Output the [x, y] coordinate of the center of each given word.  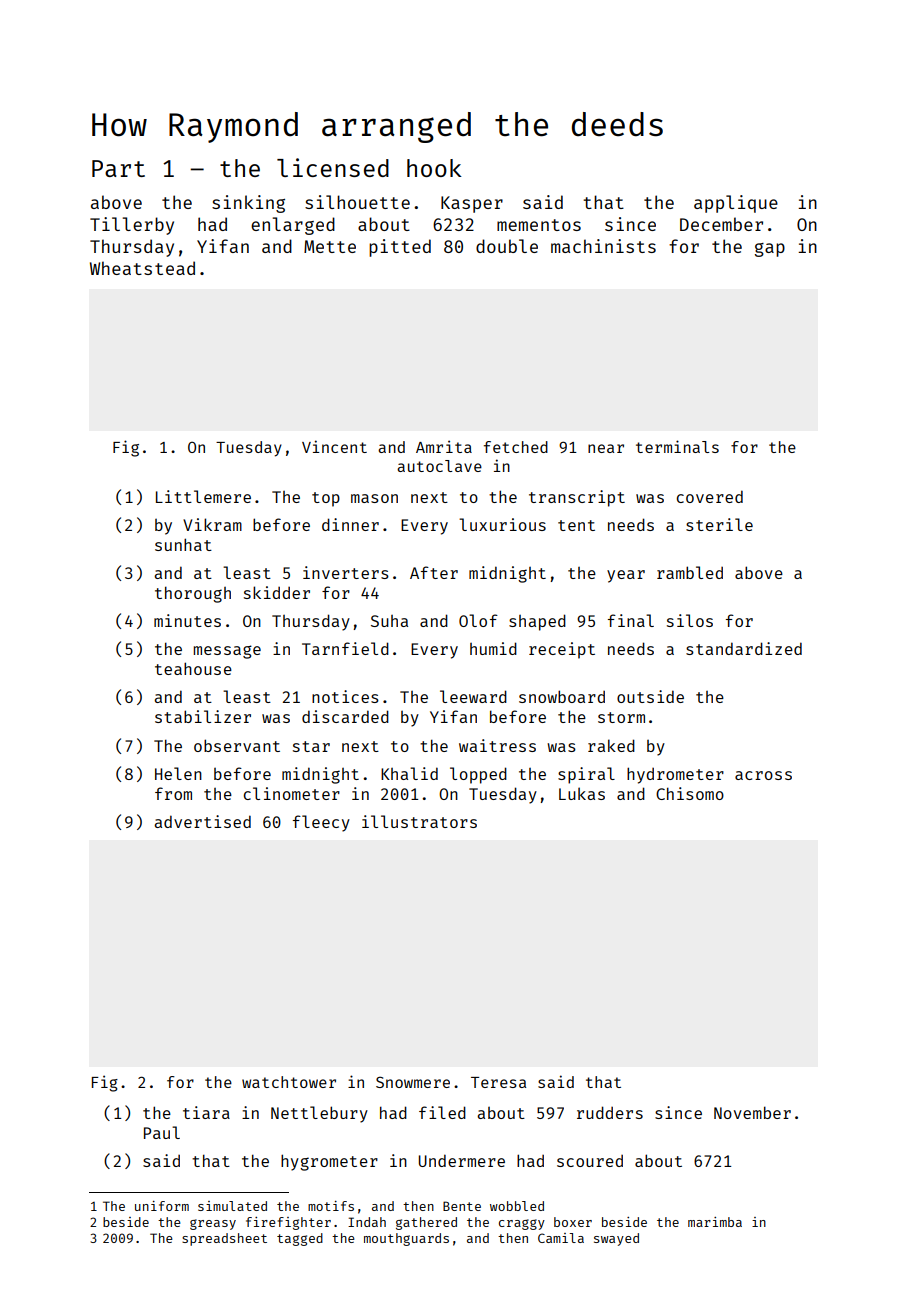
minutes [187, 620]
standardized [744, 648]
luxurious [502, 524]
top [326, 499]
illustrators [419, 821]
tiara [206, 1112]
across [763, 775]
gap [770, 250]
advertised [202, 821]
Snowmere [413, 1082]
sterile [719, 524]
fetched [516, 447]
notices [345, 696]
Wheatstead [142, 268]
